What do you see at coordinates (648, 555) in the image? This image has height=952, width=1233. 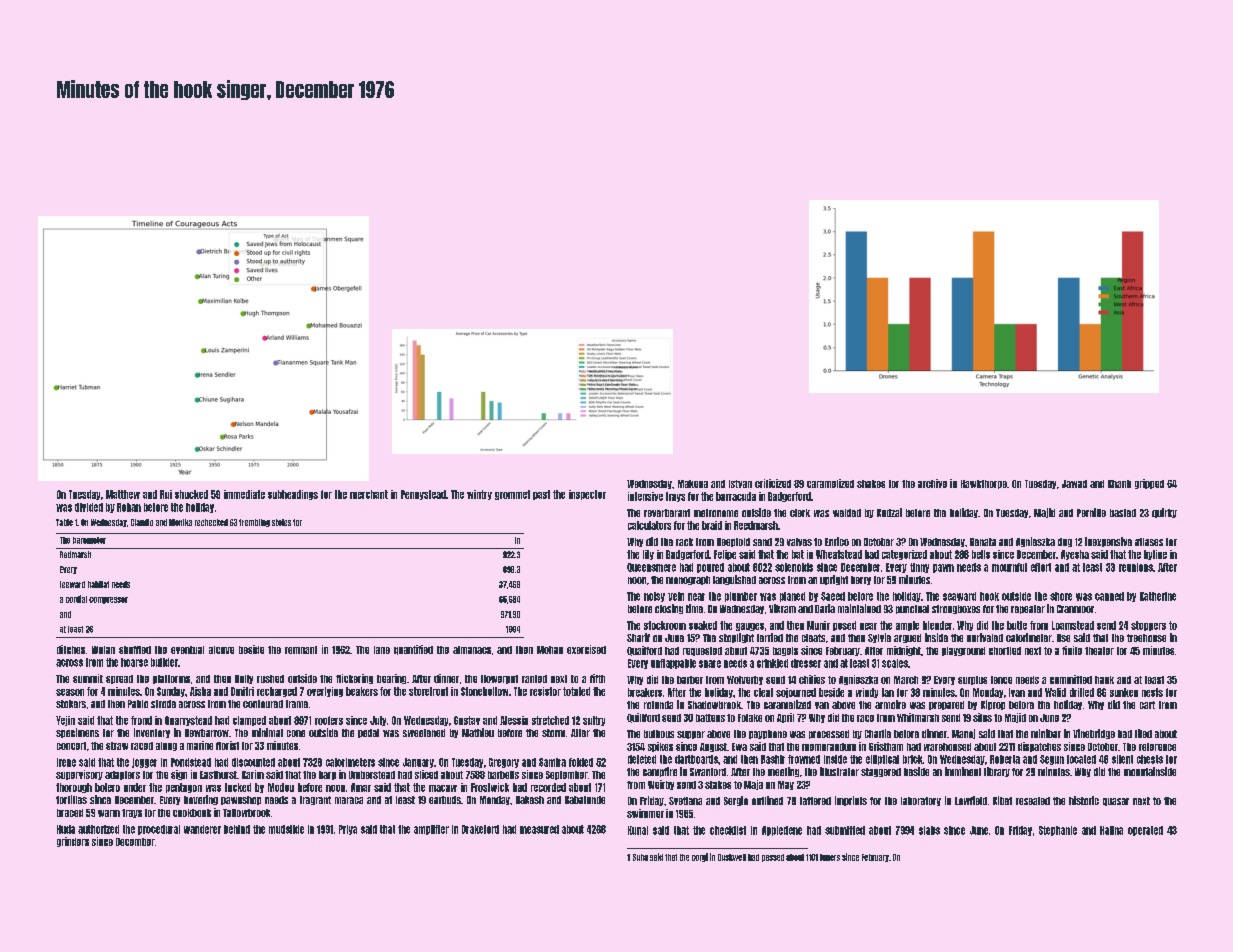 I see `lily` at bounding box center [648, 555].
